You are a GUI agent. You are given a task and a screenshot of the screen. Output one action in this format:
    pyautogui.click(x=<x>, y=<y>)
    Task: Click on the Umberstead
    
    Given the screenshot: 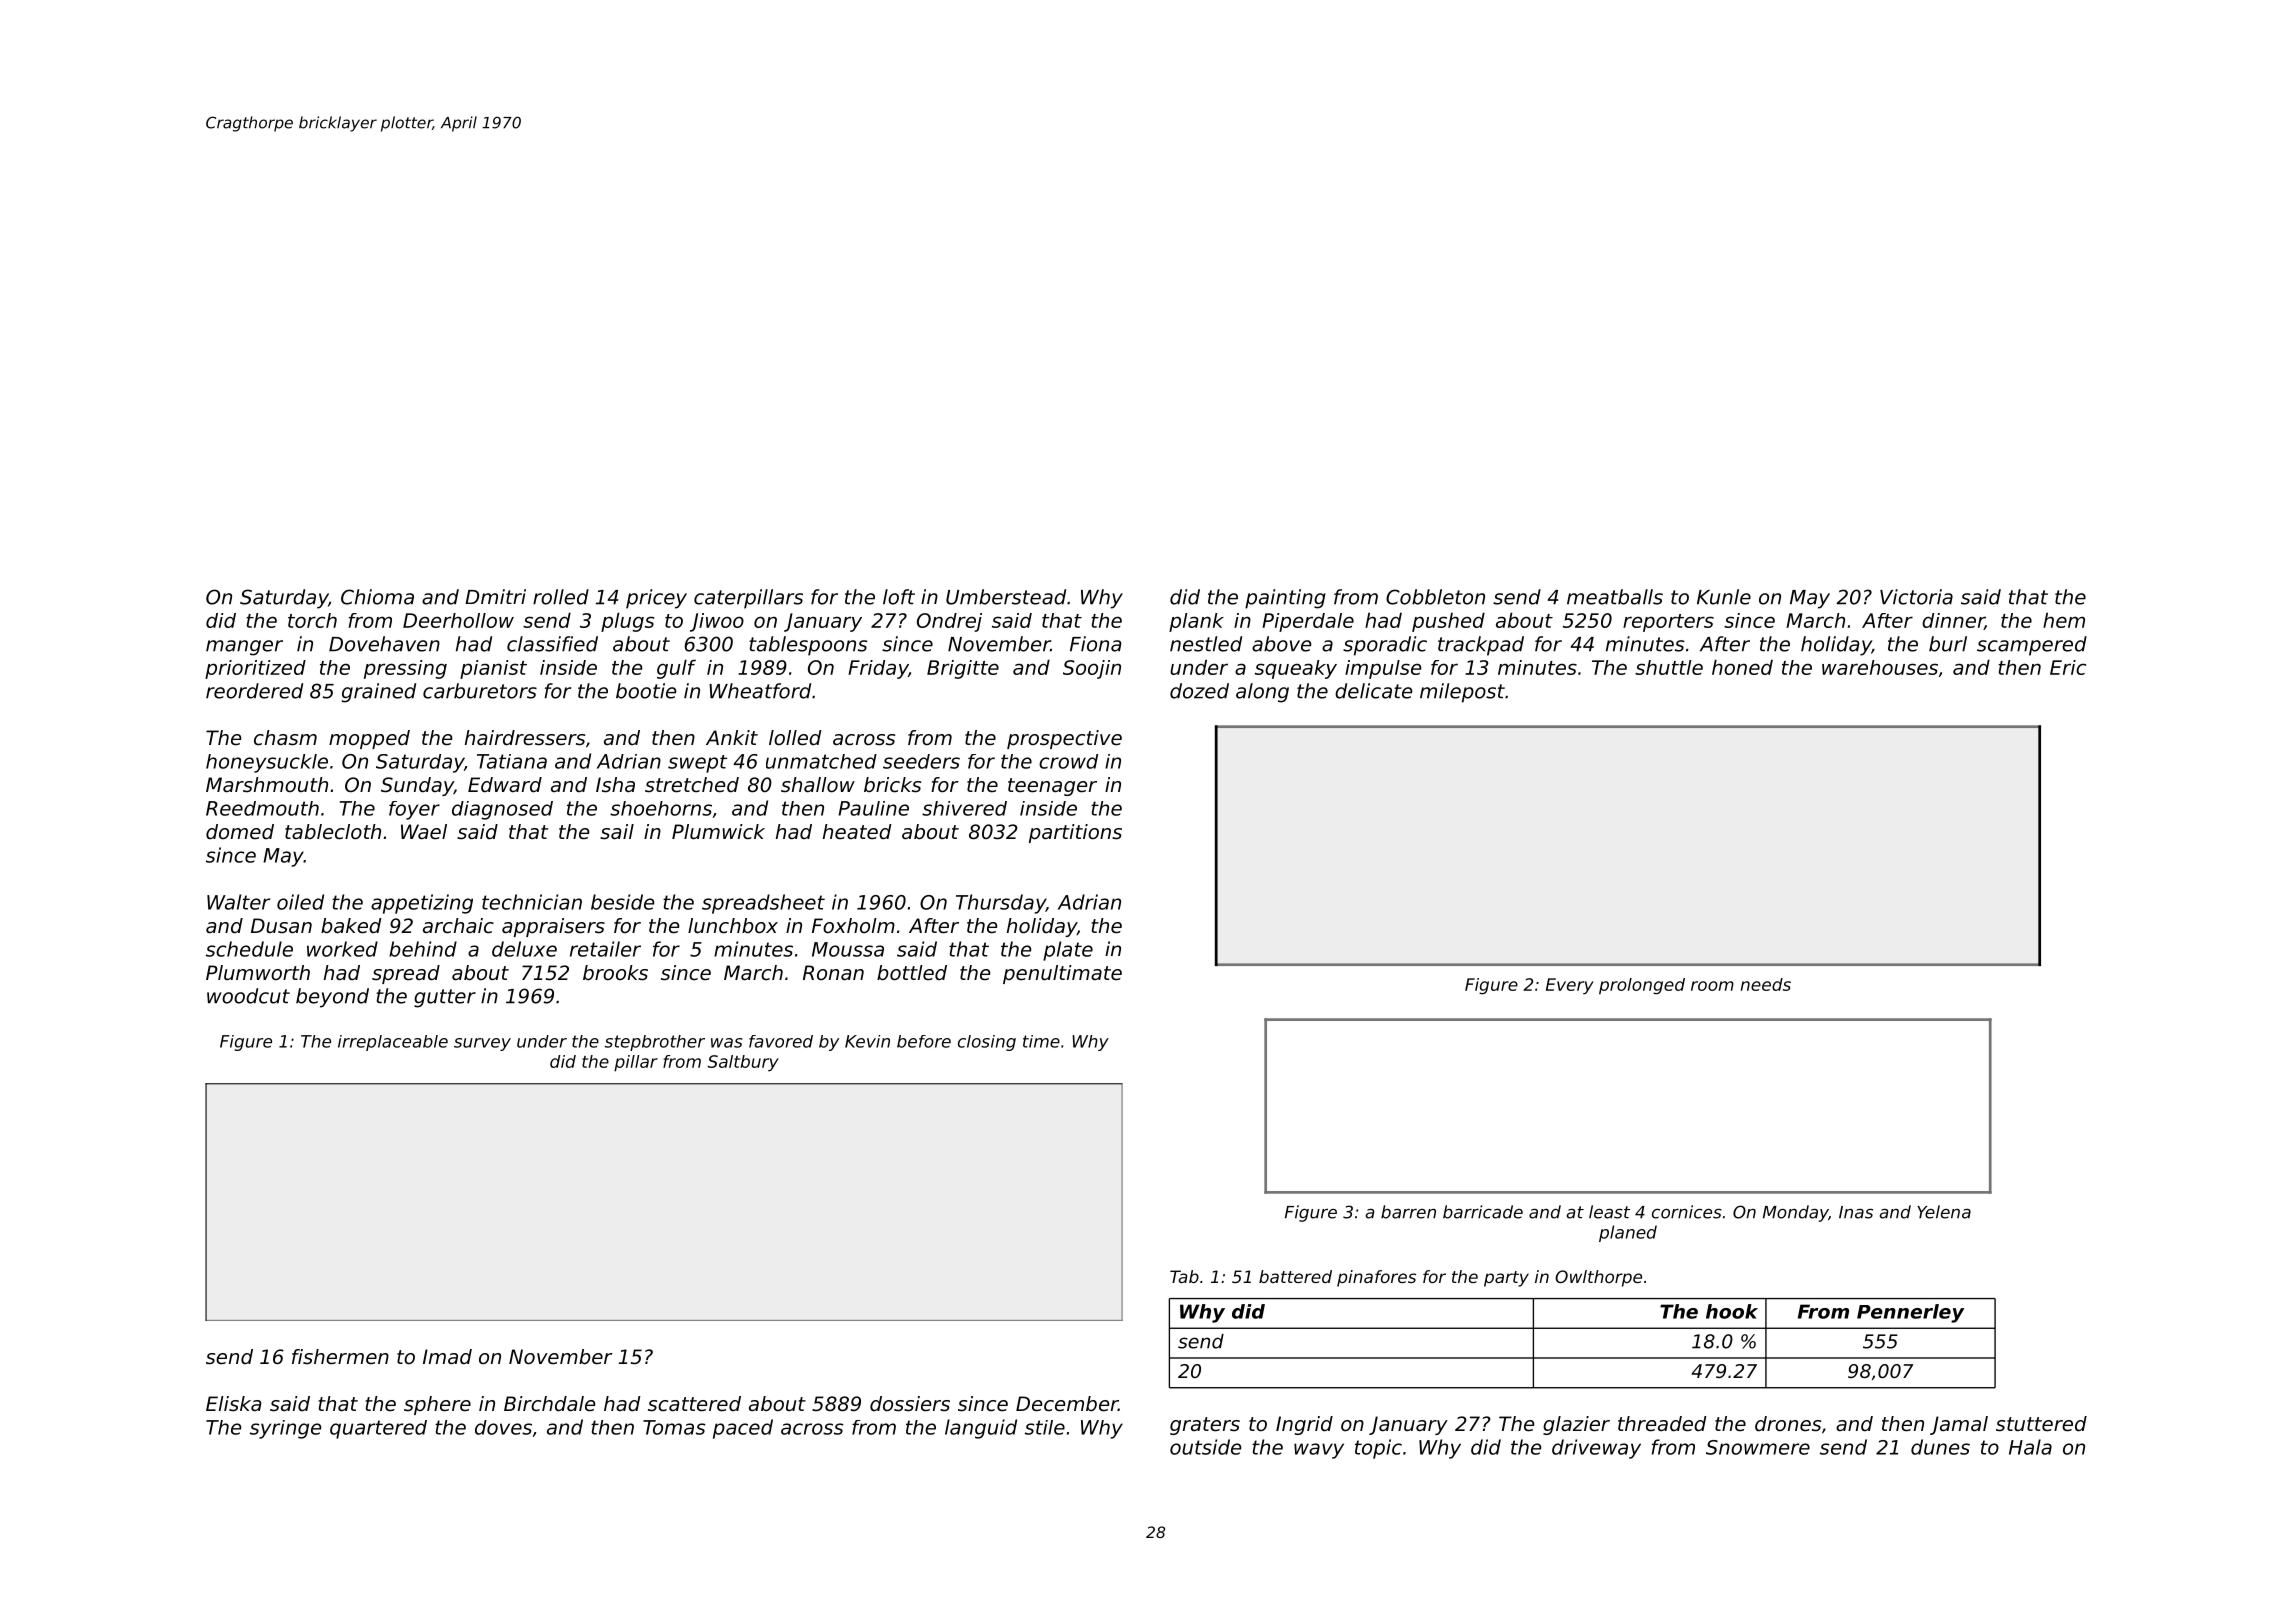 What is the action you would take?
    pyautogui.click(x=1006, y=597)
